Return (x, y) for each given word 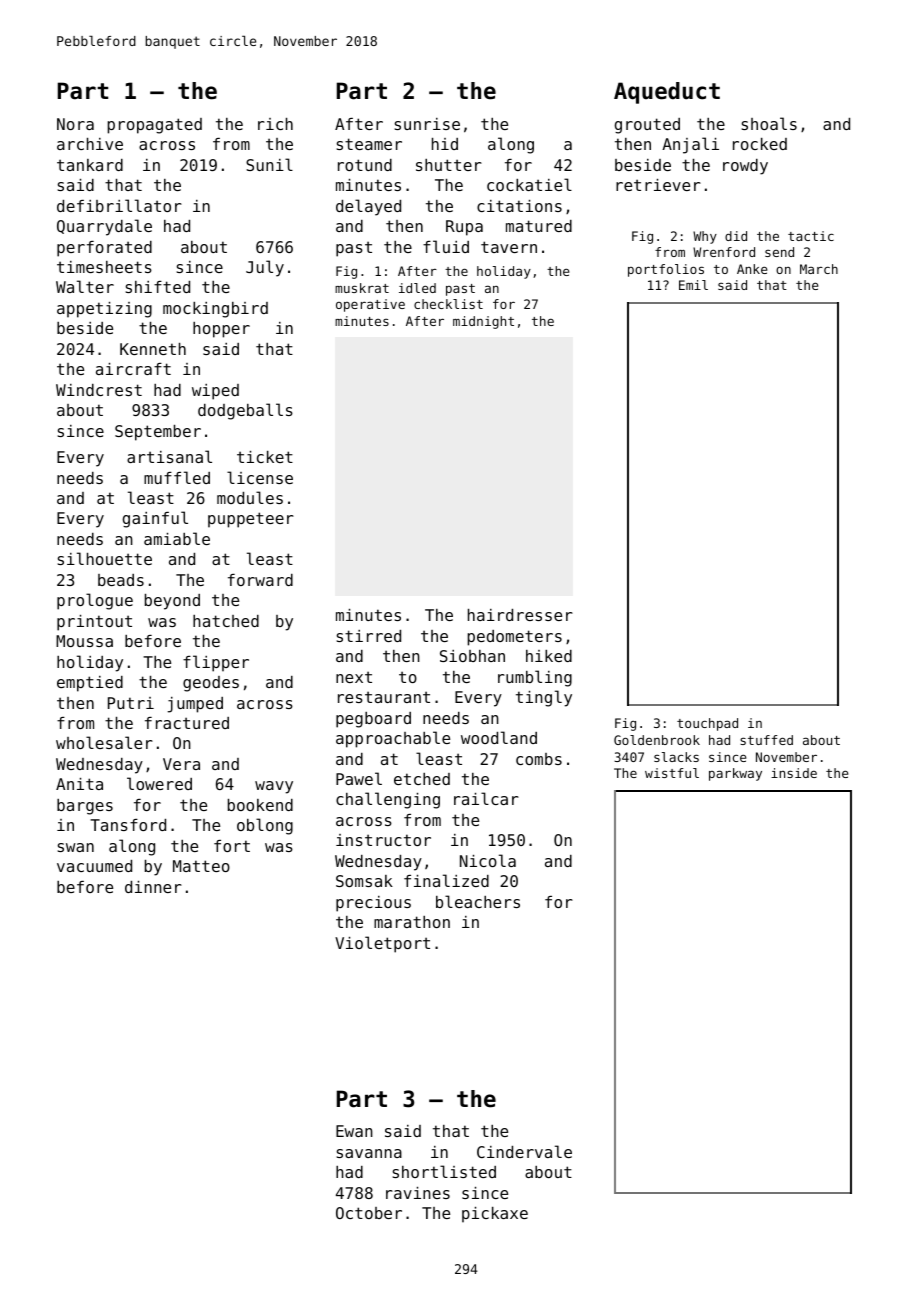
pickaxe (495, 1215)
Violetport (382, 944)
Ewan (354, 1131)
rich (275, 124)
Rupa (464, 228)
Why (705, 237)
